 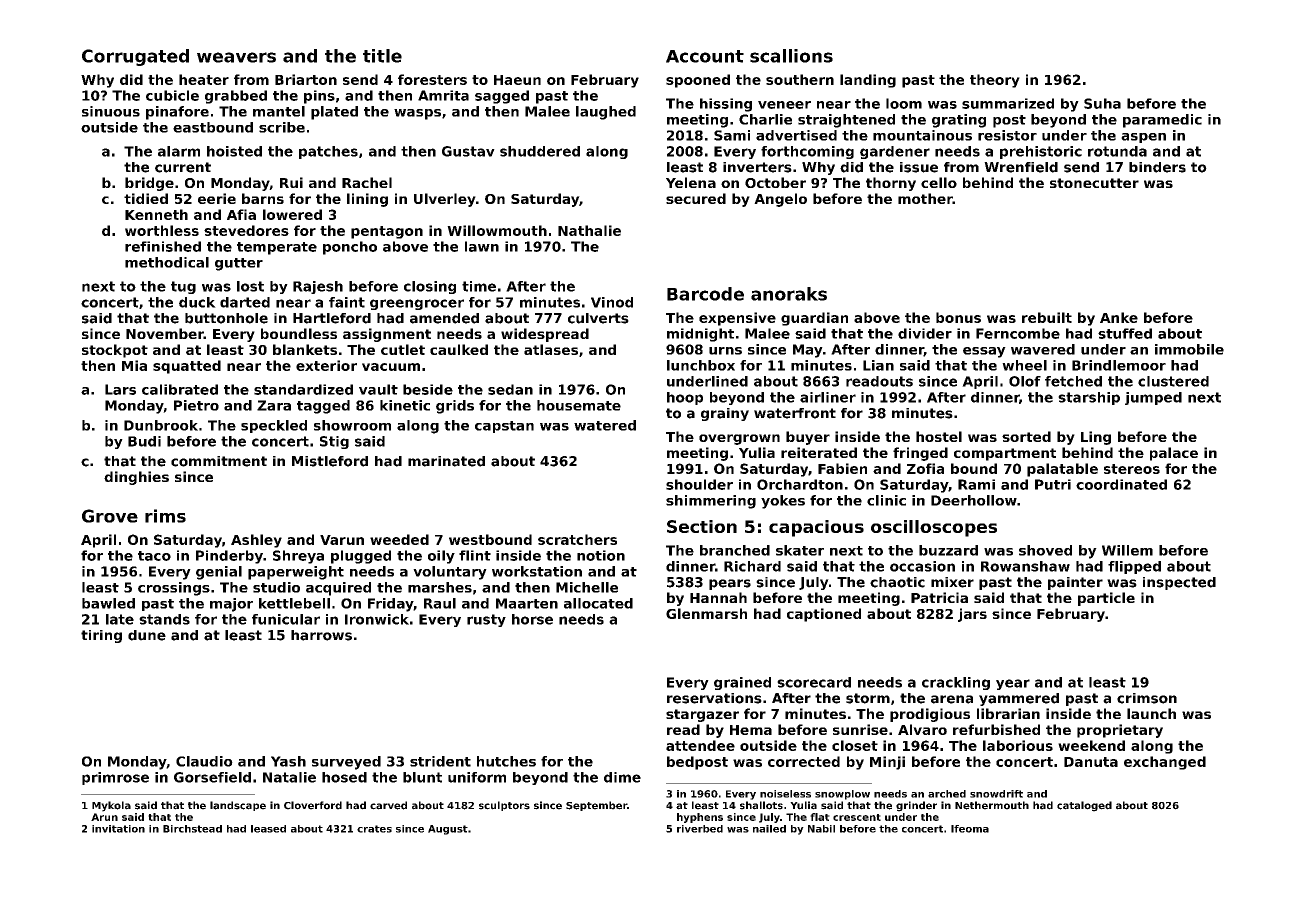 What do you see at coordinates (517, 80) in the screenshot?
I see `Haeun` at bounding box center [517, 80].
